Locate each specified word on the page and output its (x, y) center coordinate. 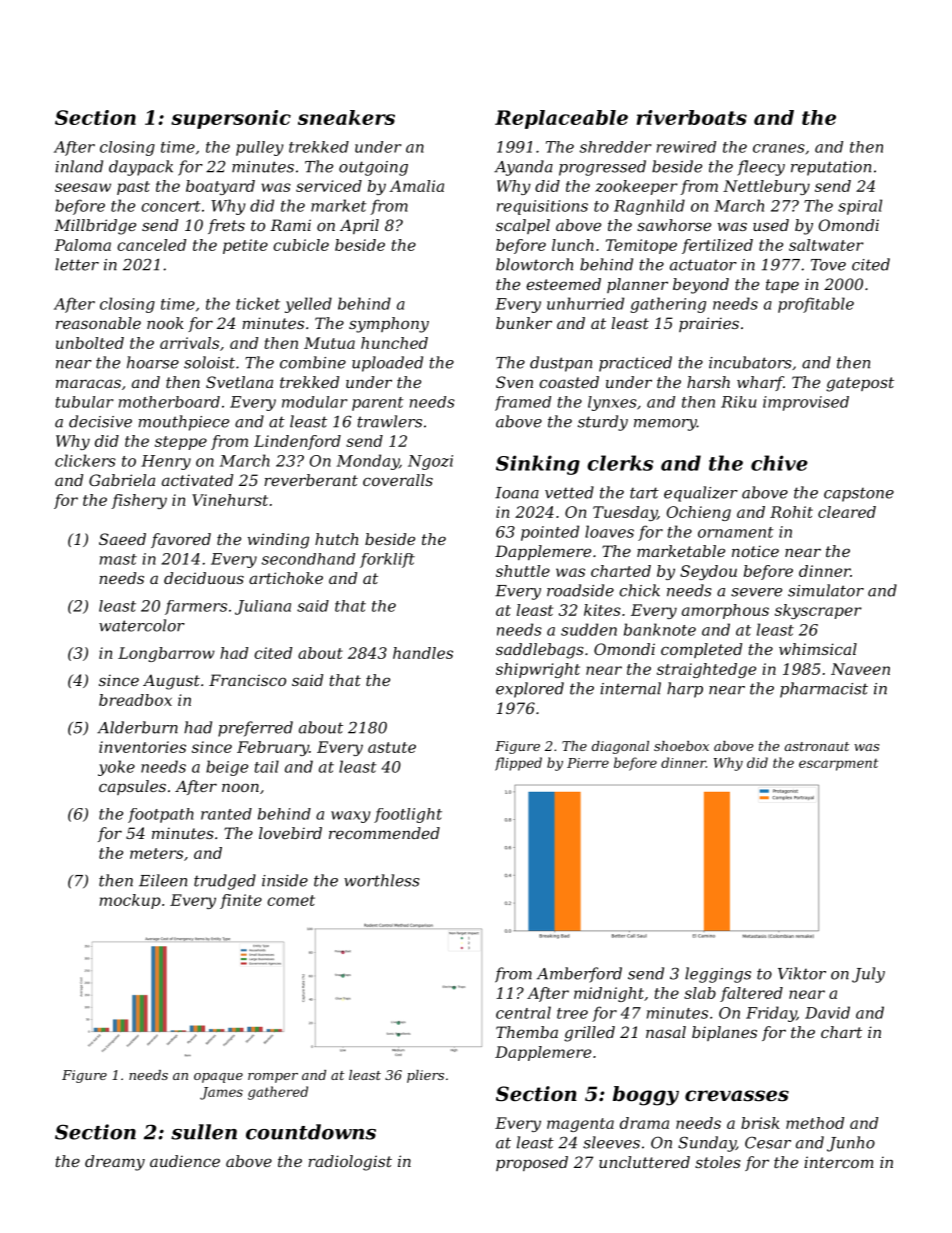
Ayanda (523, 168)
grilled (589, 1034)
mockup (130, 901)
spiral (860, 207)
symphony (389, 325)
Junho (851, 1144)
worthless (382, 880)
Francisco (247, 680)
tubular (85, 402)
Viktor (802, 973)
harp (685, 690)
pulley (259, 148)
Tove (828, 265)
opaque (218, 1078)
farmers (196, 607)
